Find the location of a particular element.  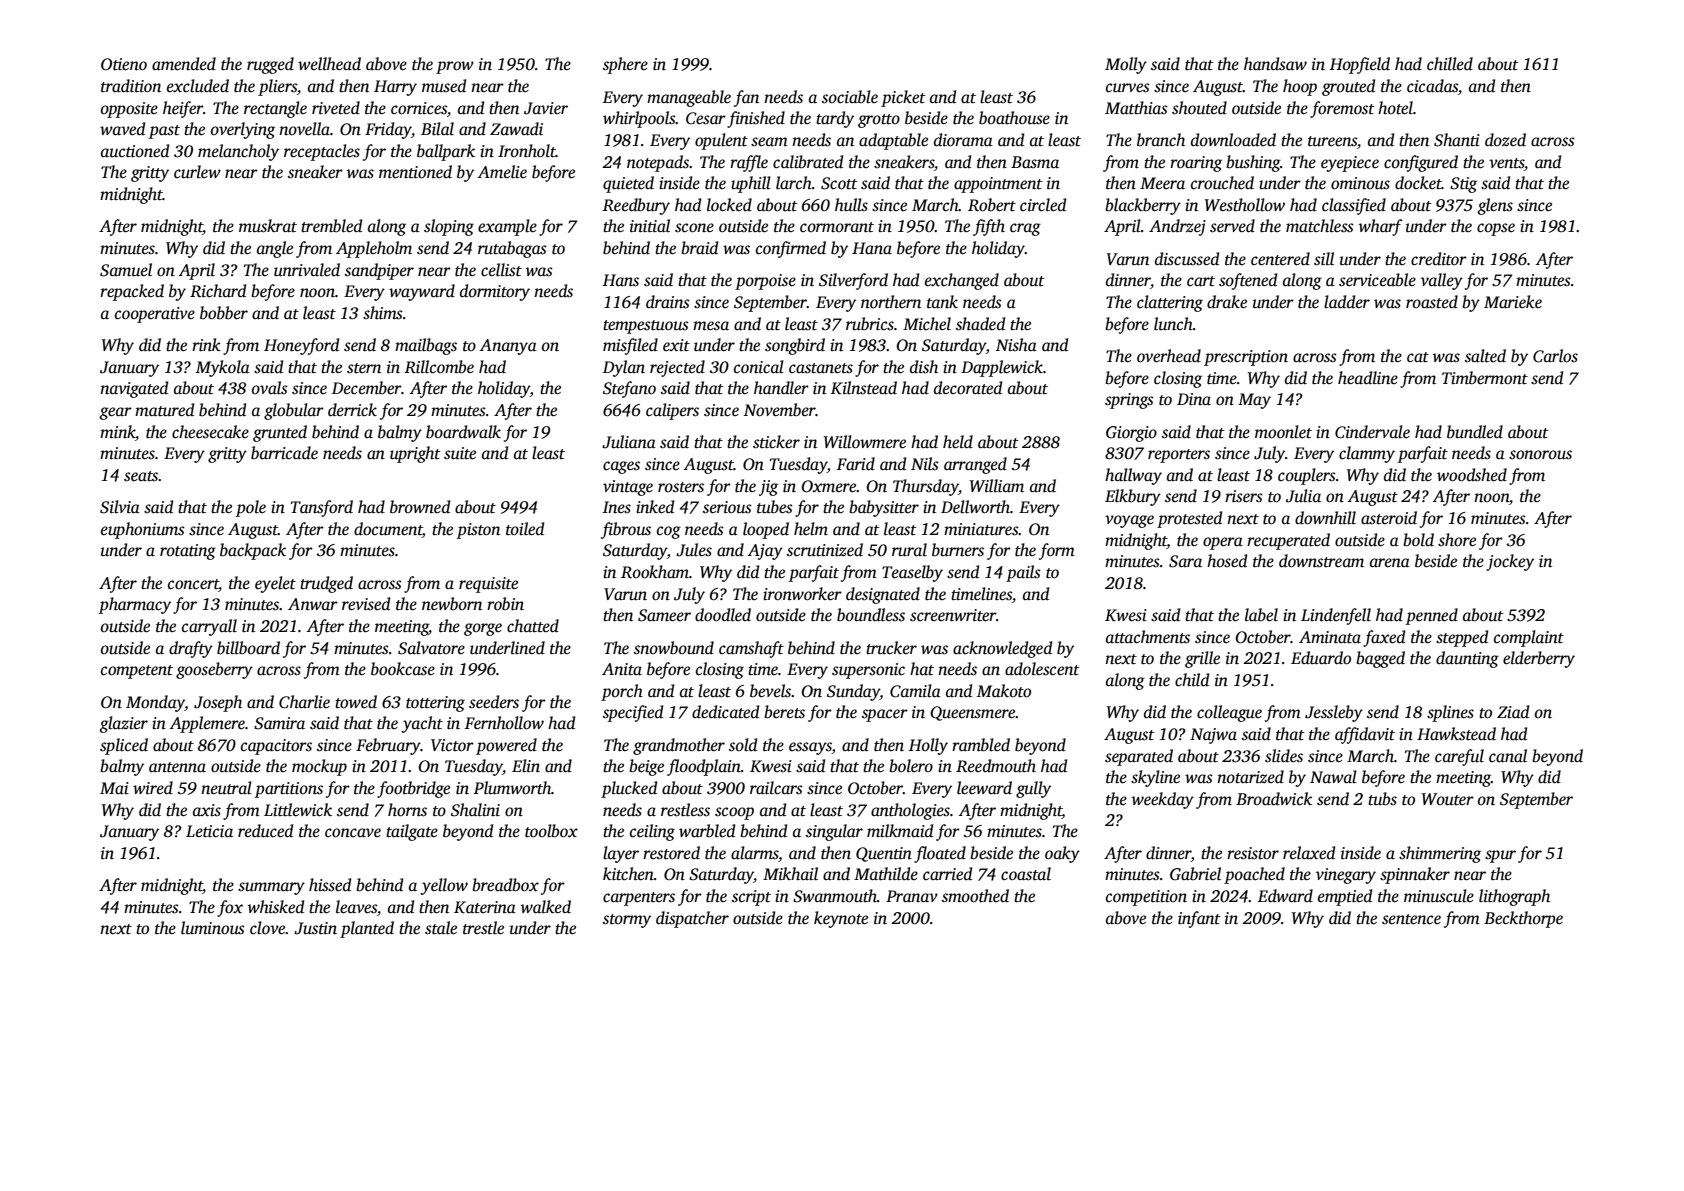

rugged is located at coordinates (270, 65).
